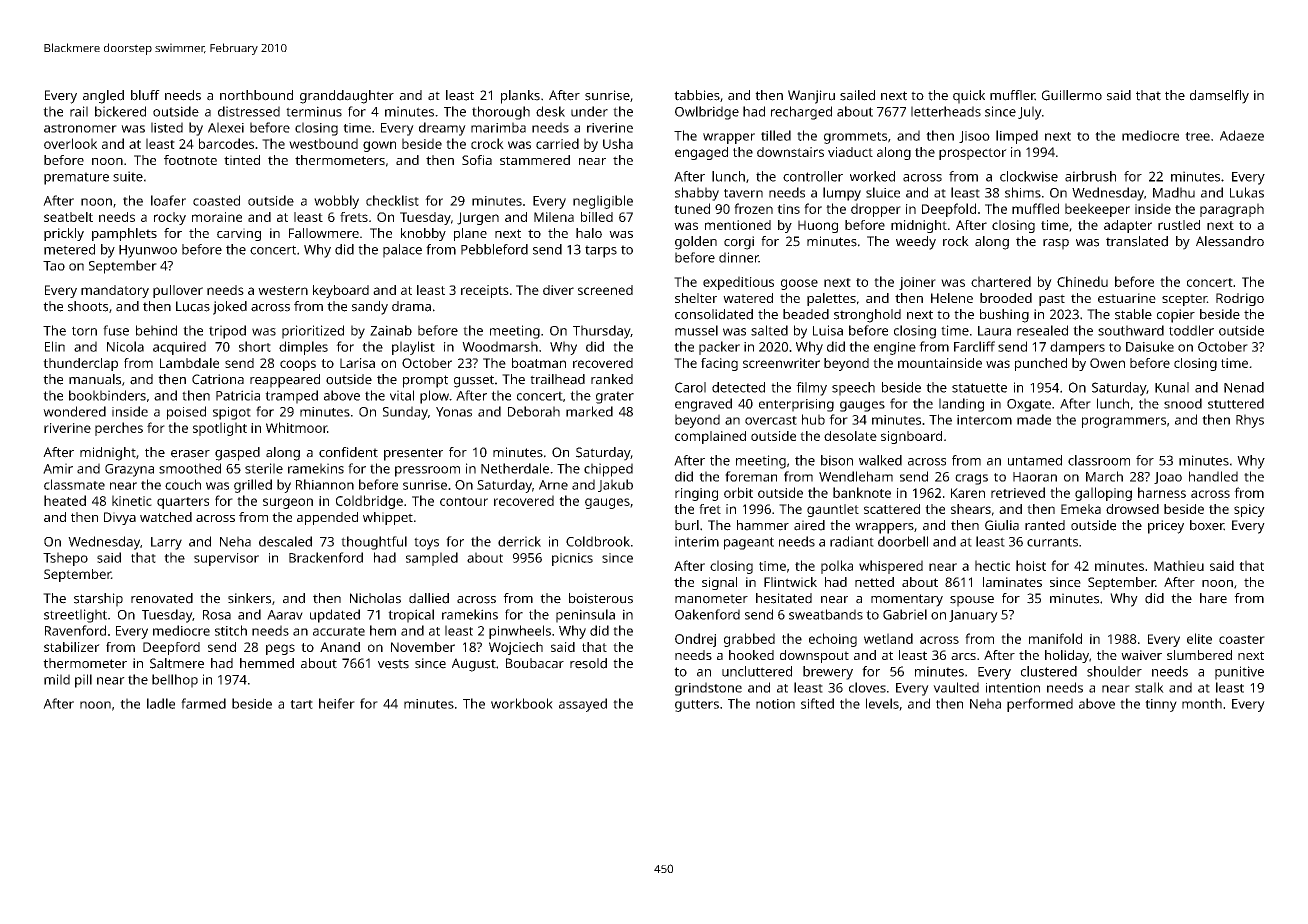  Describe the element at coordinates (179, 348) in the screenshot. I see `acquired` at that location.
